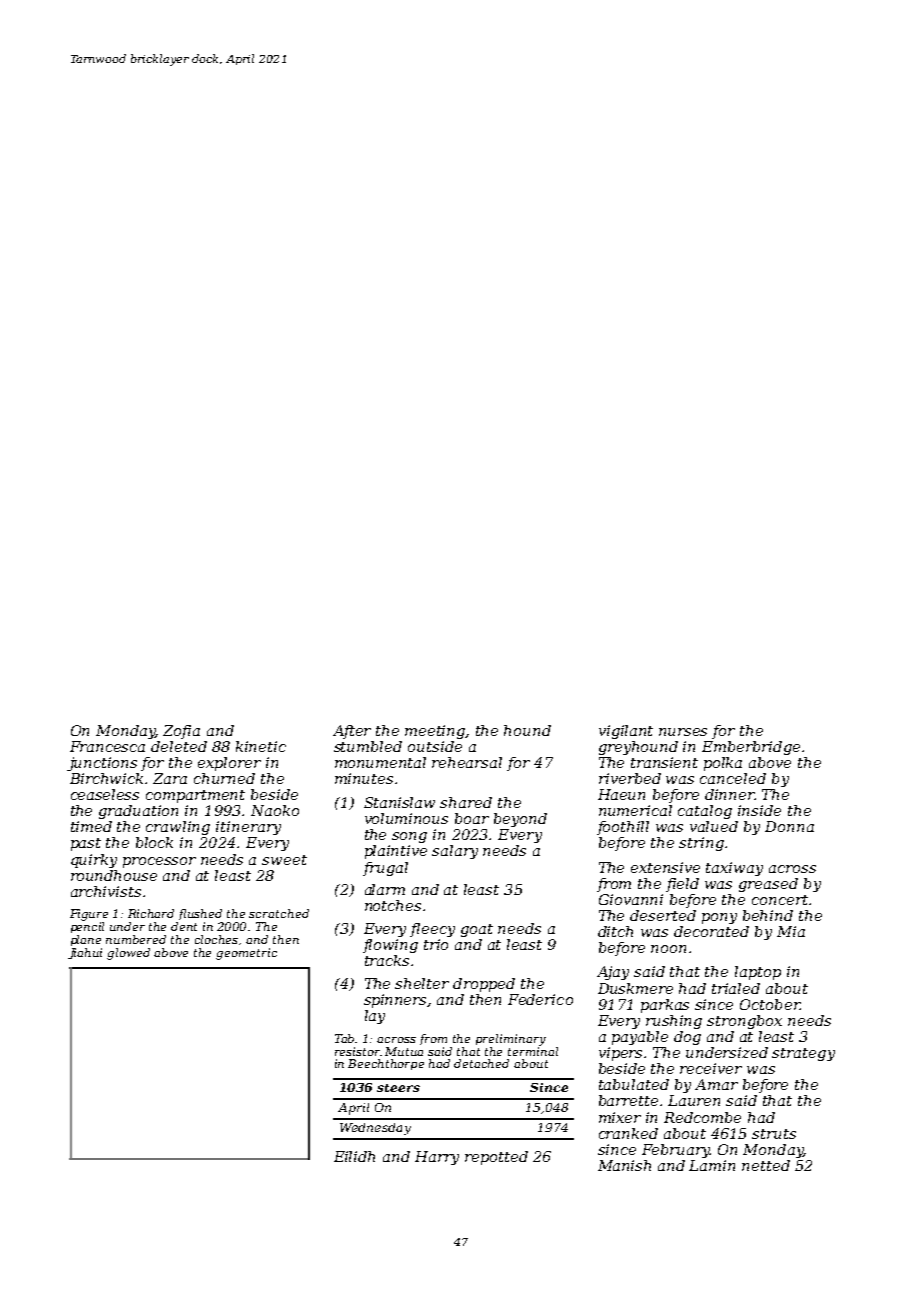 The width and height of the screenshot is (908, 1316). What do you see at coordinates (399, 802) in the screenshot?
I see `Stanislaw` at bounding box center [399, 802].
